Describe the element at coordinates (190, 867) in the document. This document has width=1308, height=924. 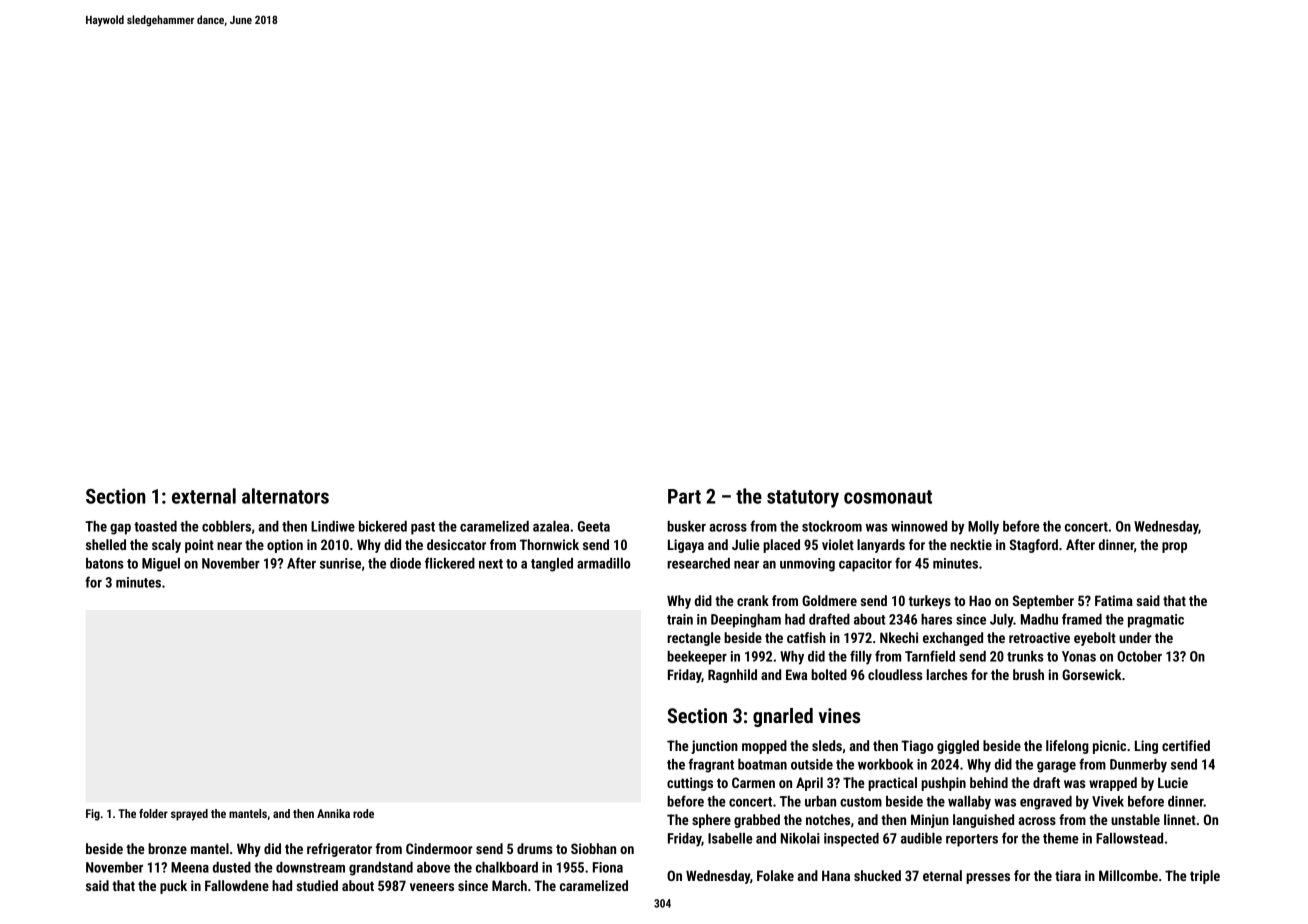
I see `Meena` at that location.
